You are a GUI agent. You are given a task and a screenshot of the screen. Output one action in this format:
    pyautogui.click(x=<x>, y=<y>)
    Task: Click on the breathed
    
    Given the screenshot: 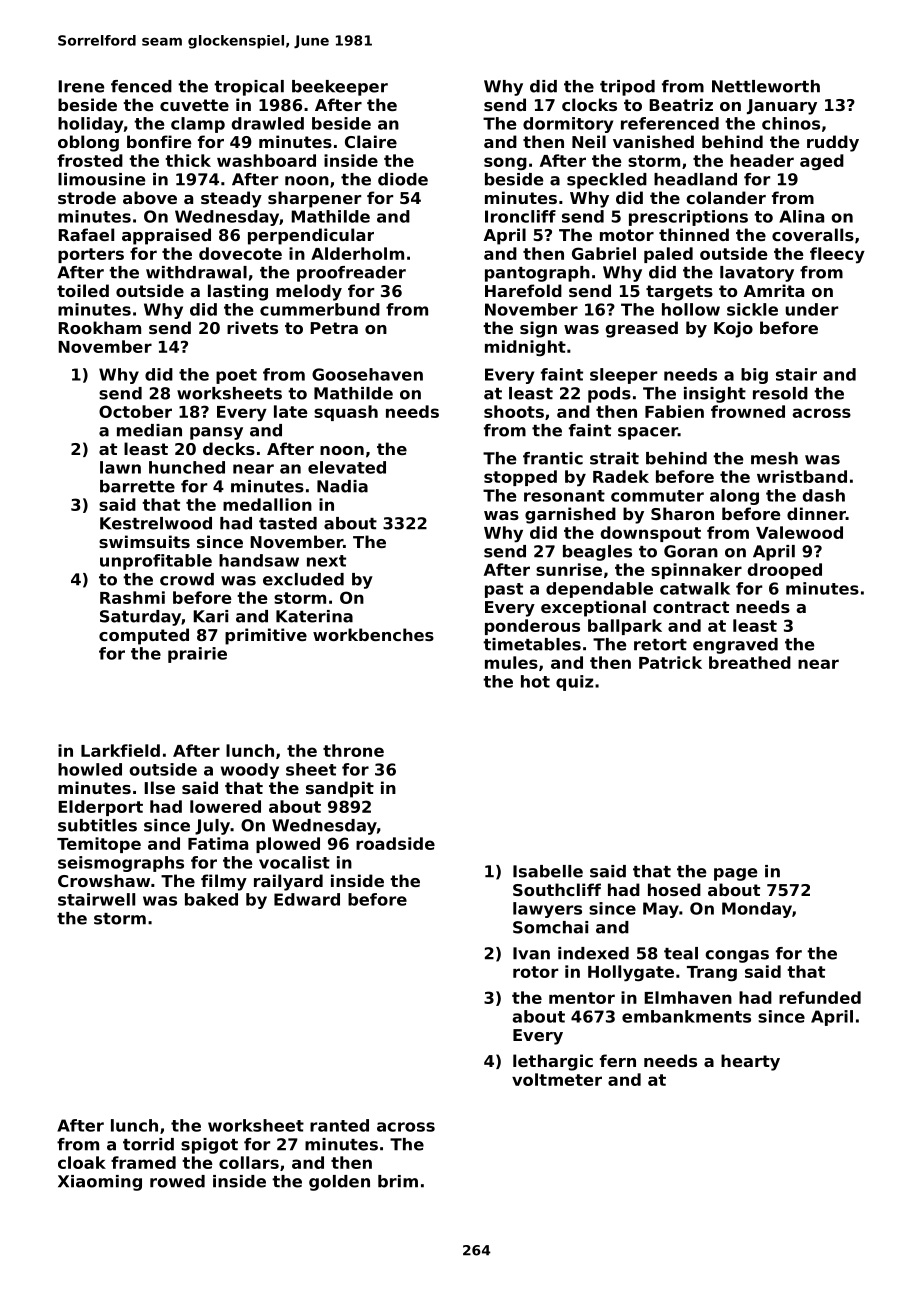 What is the action you would take?
    pyautogui.click(x=750, y=662)
